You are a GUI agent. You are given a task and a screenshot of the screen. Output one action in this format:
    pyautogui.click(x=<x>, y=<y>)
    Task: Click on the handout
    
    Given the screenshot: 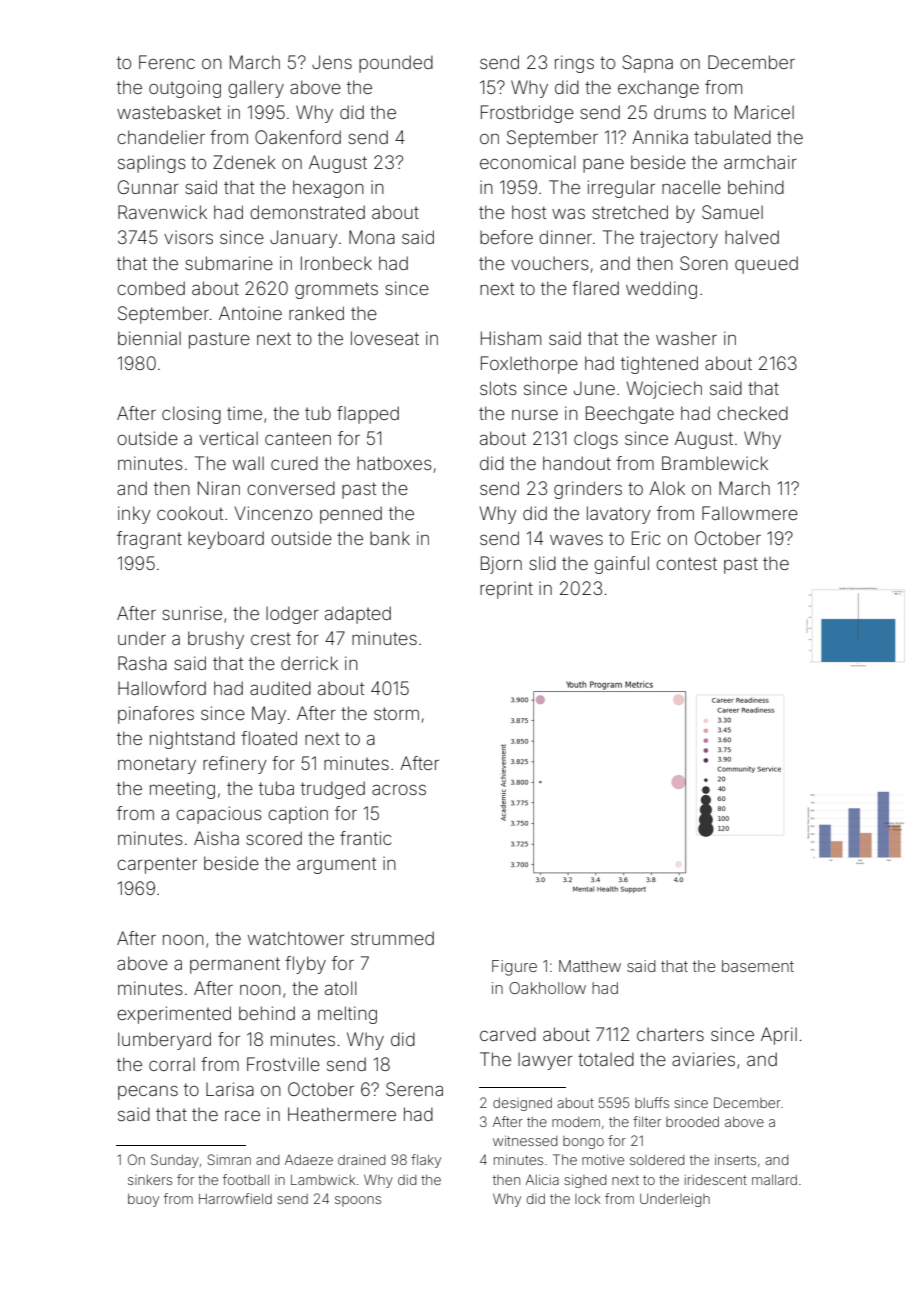 What is the action you would take?
    pyautogui.click(x=577, y=463)
